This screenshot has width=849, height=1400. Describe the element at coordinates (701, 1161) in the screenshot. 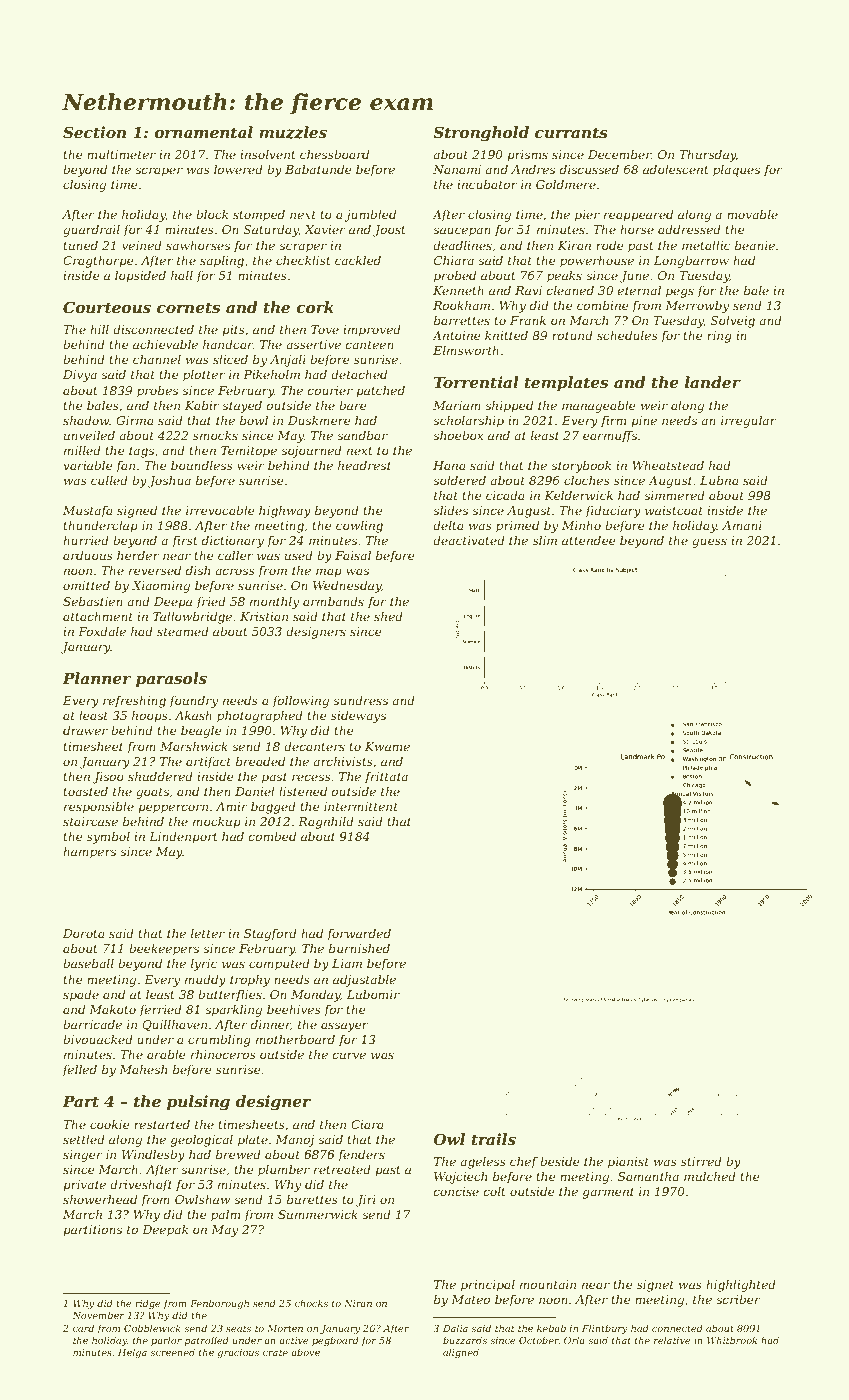

I see `stirred` at that location.
